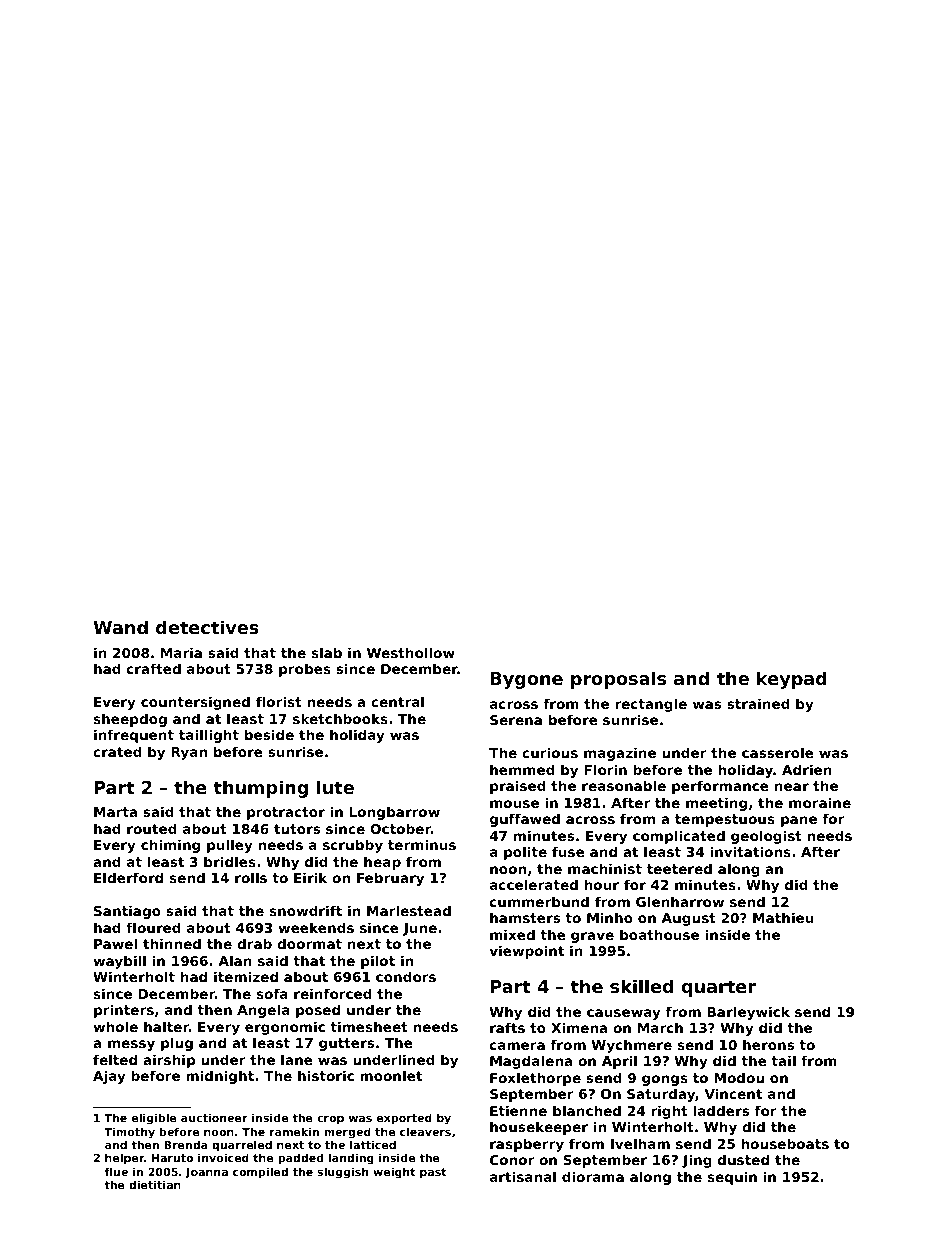 The width and height of the screenshot is (952, 1233). What do you see at coordinates (624, 785) in the screenshot?
I see `reasonable` at bounding box center [624, 785].
